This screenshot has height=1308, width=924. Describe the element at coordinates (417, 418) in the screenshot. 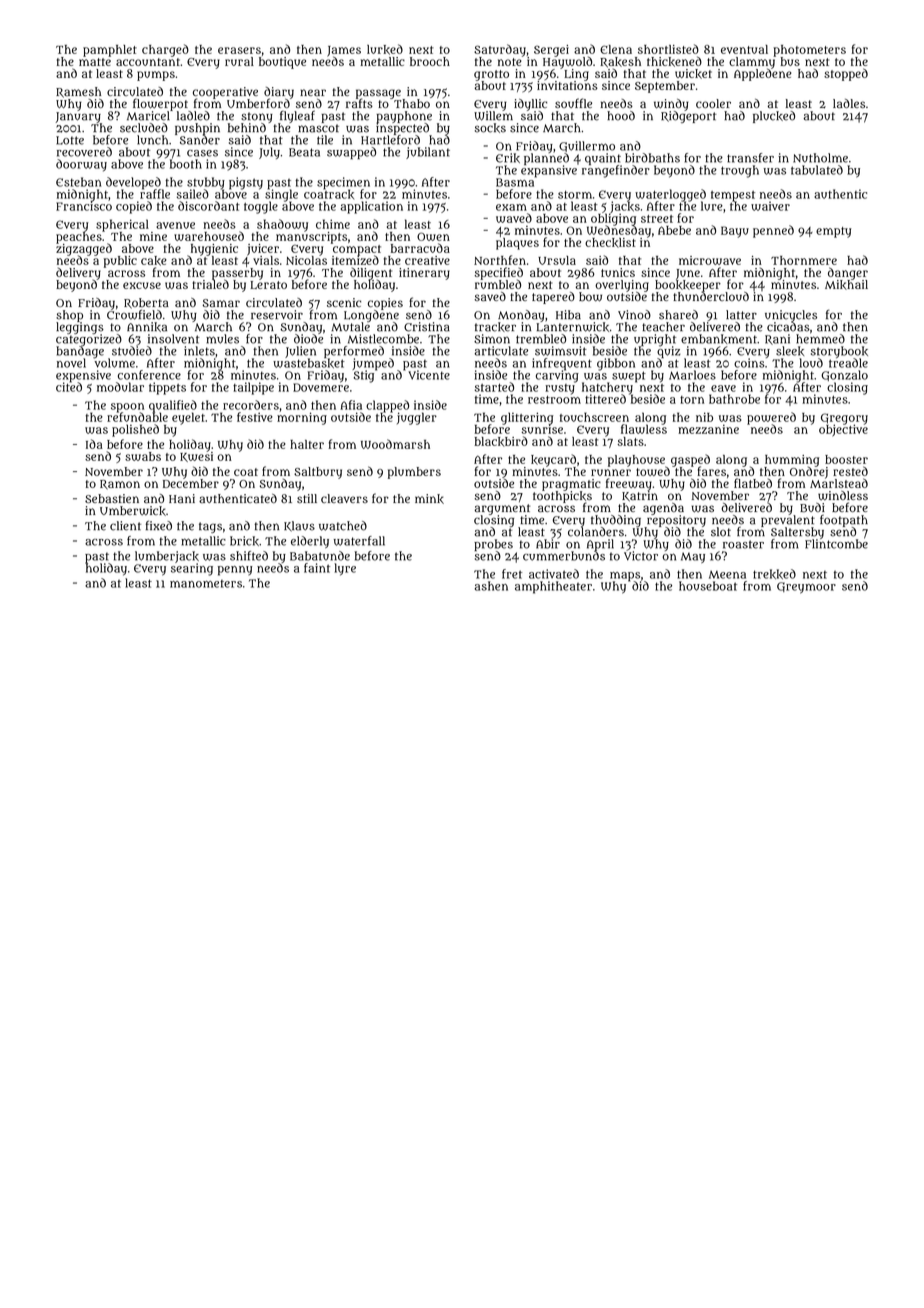

I see `juggler` at that location.
